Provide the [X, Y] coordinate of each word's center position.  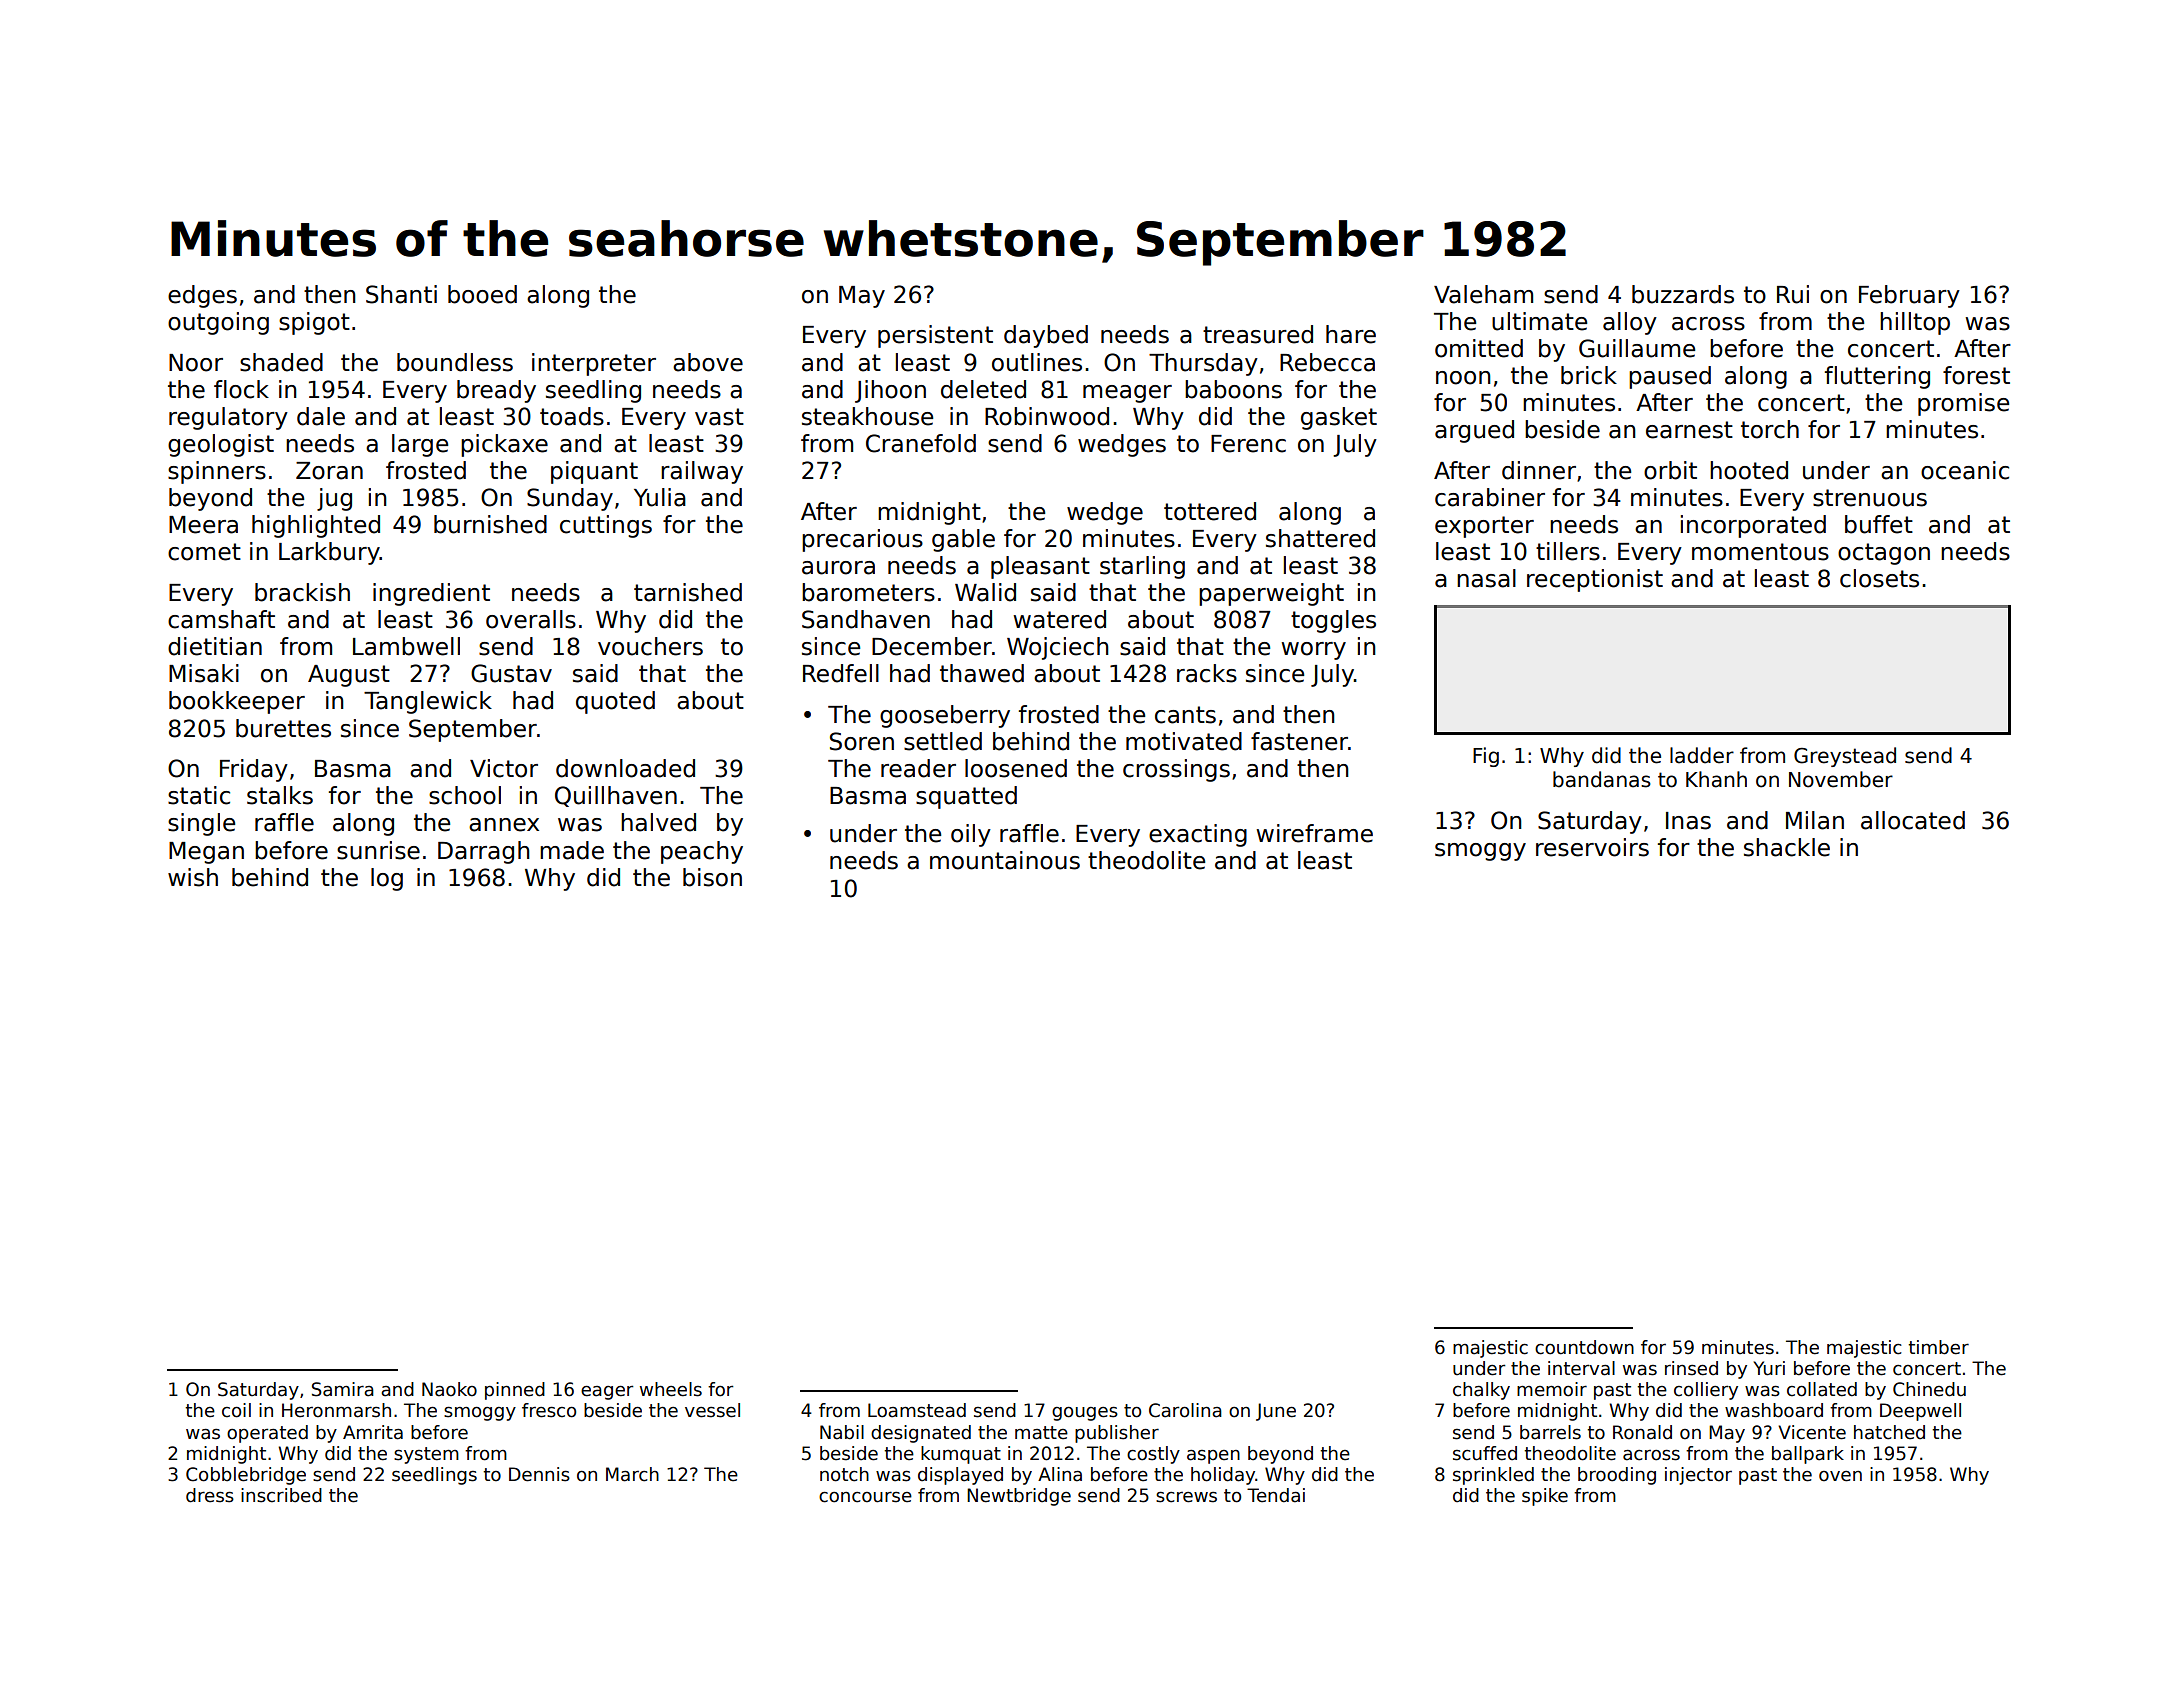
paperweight [1271, 594]
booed [482, 294]
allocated [1913, 820]
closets [1879, 578]
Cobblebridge [246, 1476]
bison [712, 877]
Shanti [401, 294]
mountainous [1005, 860]
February [1909, 296]
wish [193, 877]
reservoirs [1592, 847]
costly [1153, 1455]
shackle [1787, 847]
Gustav [511, 673]
